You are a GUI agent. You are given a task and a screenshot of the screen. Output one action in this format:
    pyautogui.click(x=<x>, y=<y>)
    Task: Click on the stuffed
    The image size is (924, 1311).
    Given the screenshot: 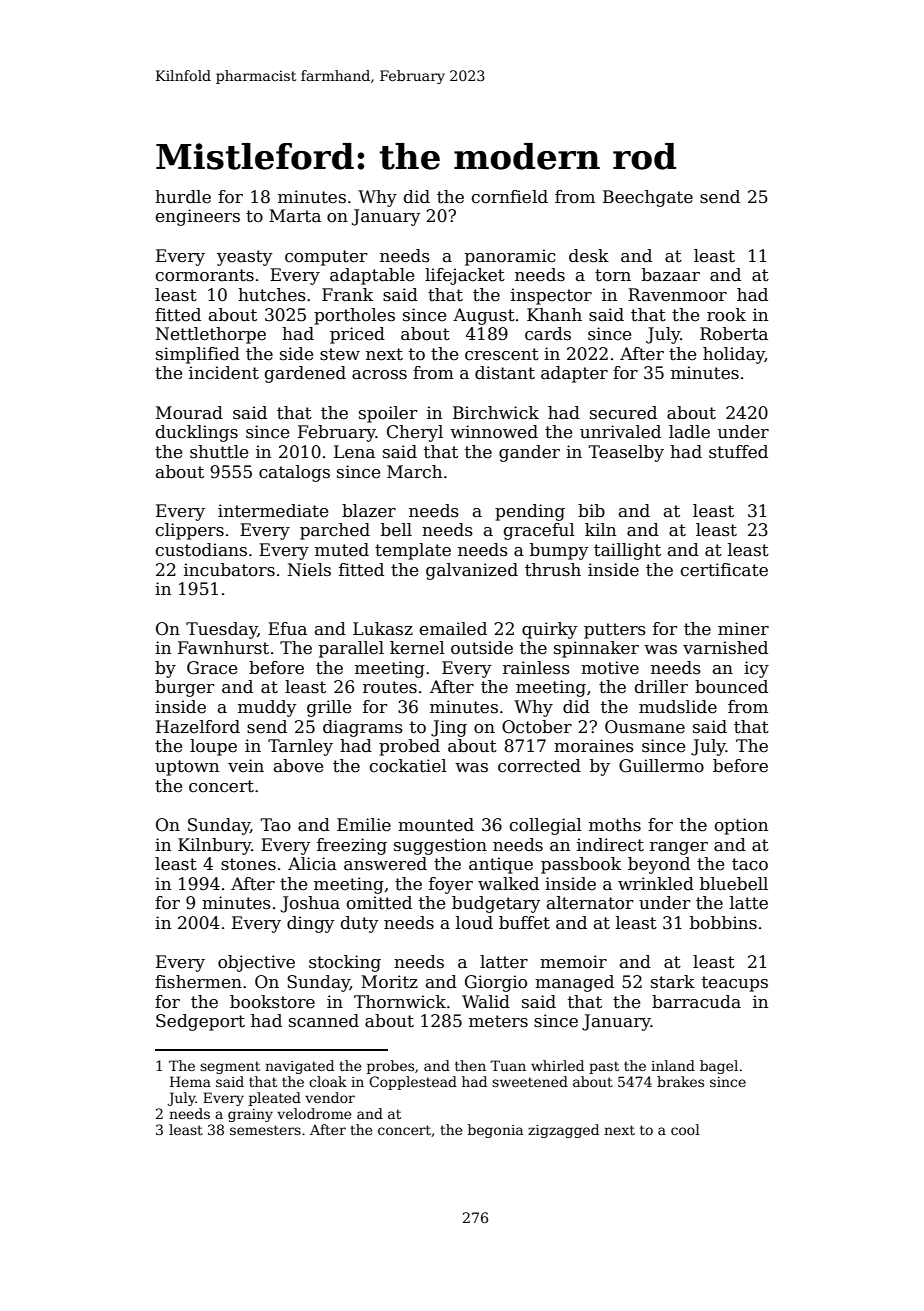 What is the action you would take?
    pyautogui.click(x=738, y=452)
